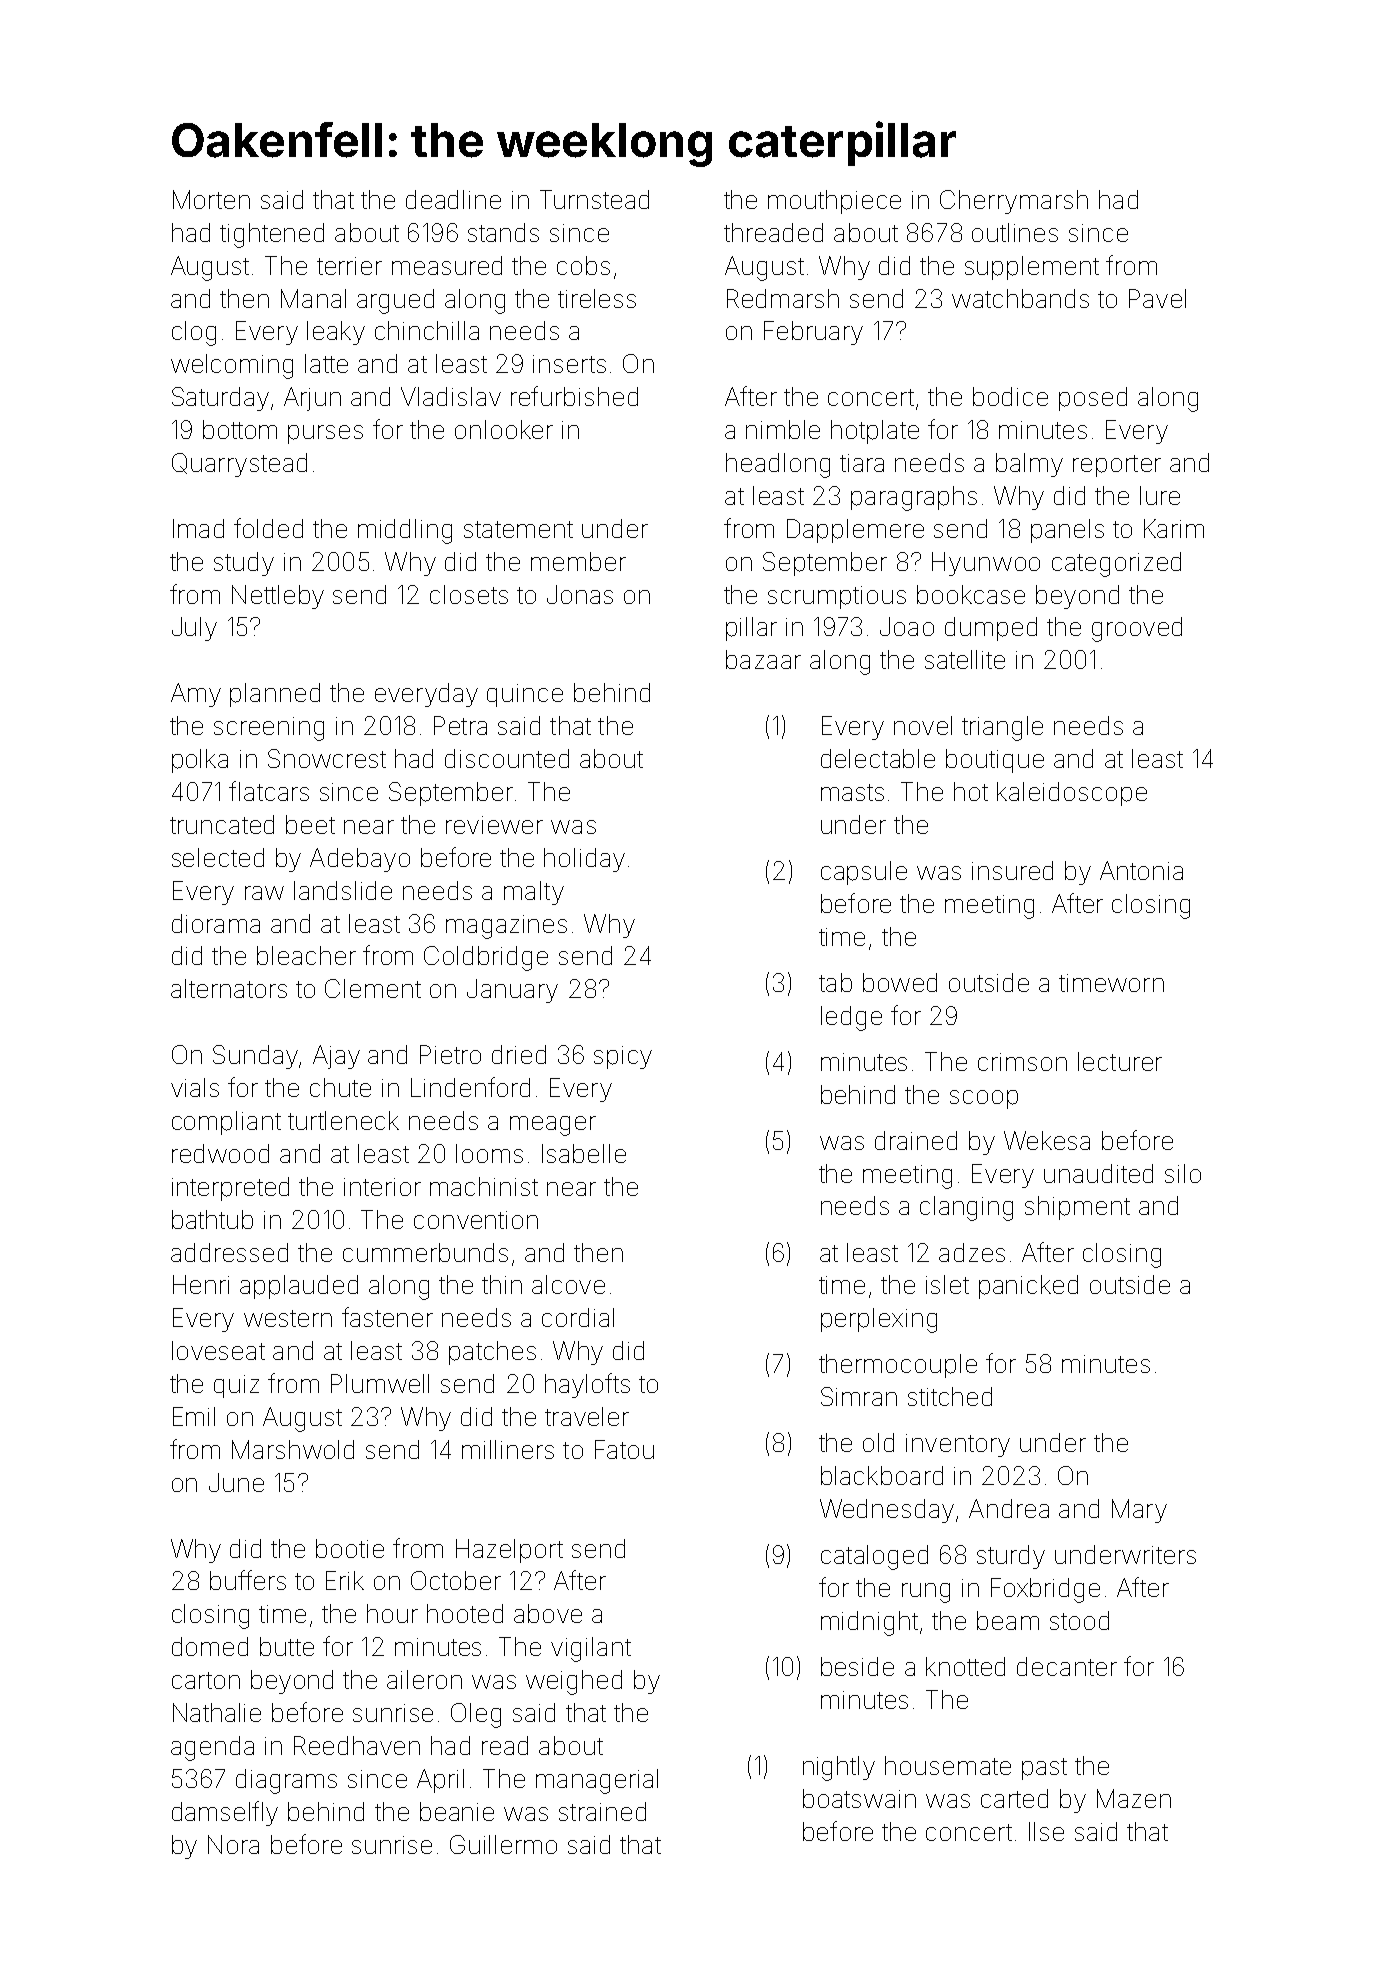  What do you see at coordinates (916, 1140) in the screenshot?
I see `drained` at bounding box center [916, 1140].
